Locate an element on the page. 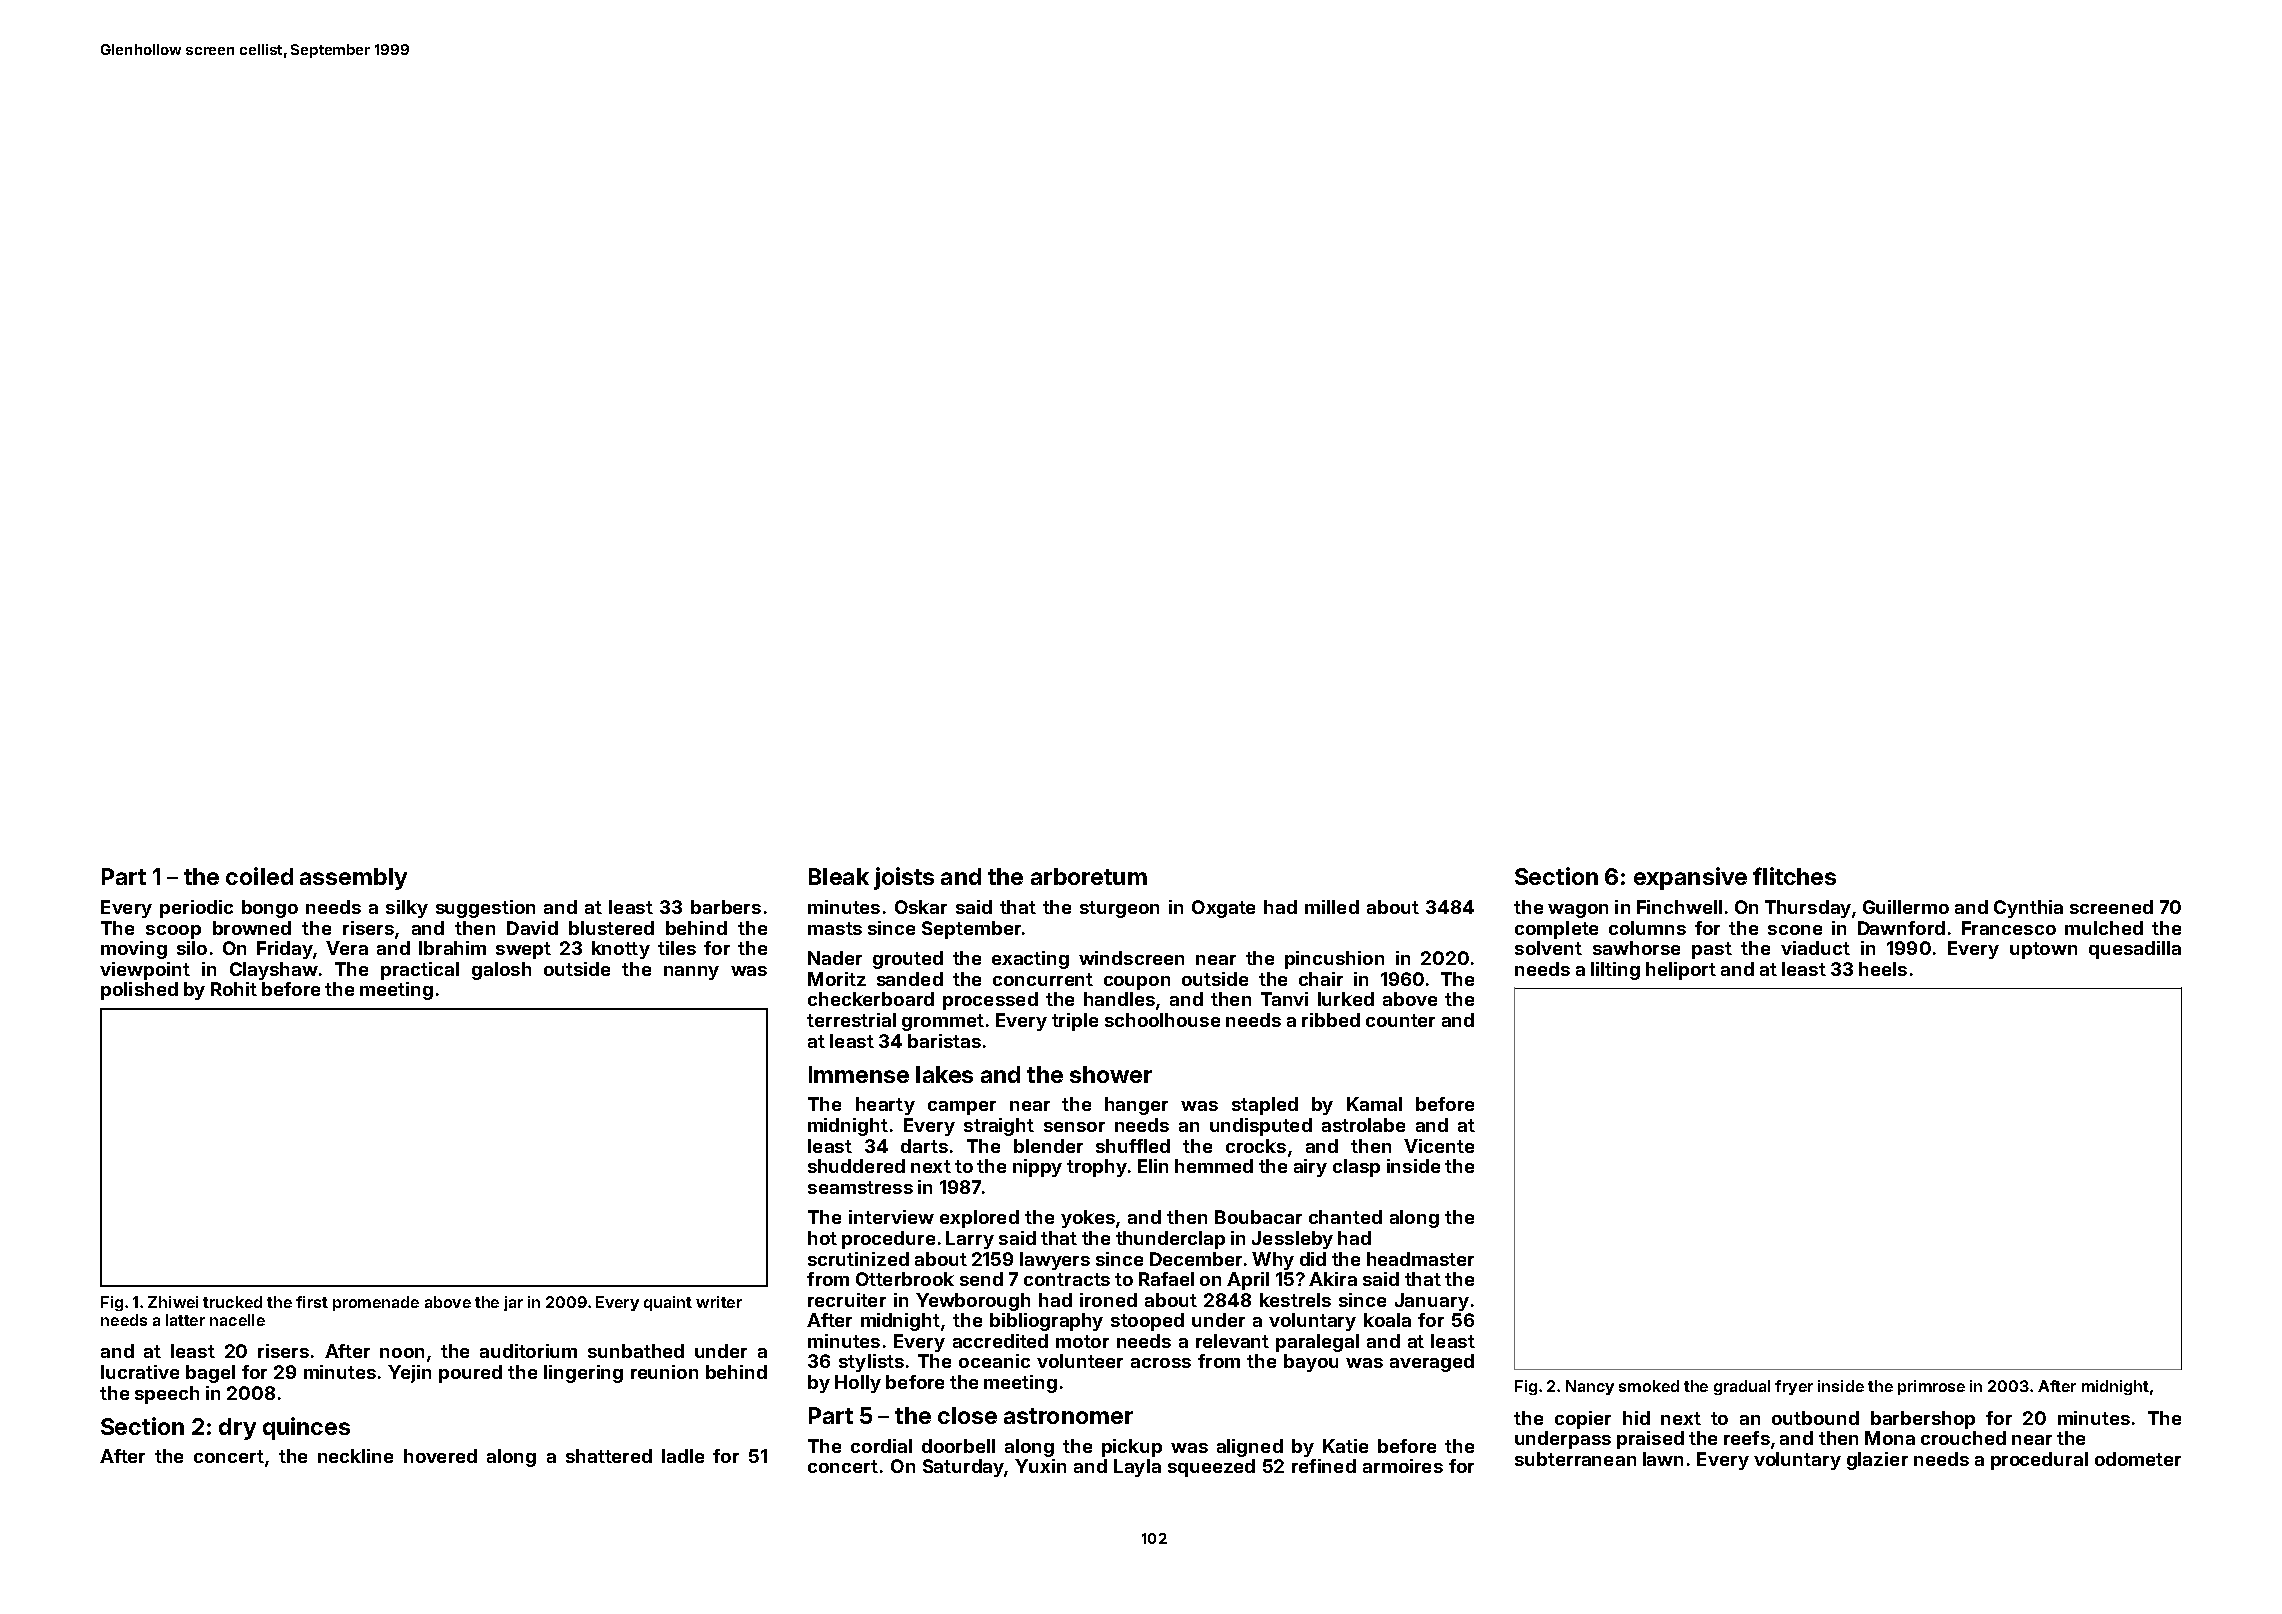  Rohit is located at coordinates (234, 989).
